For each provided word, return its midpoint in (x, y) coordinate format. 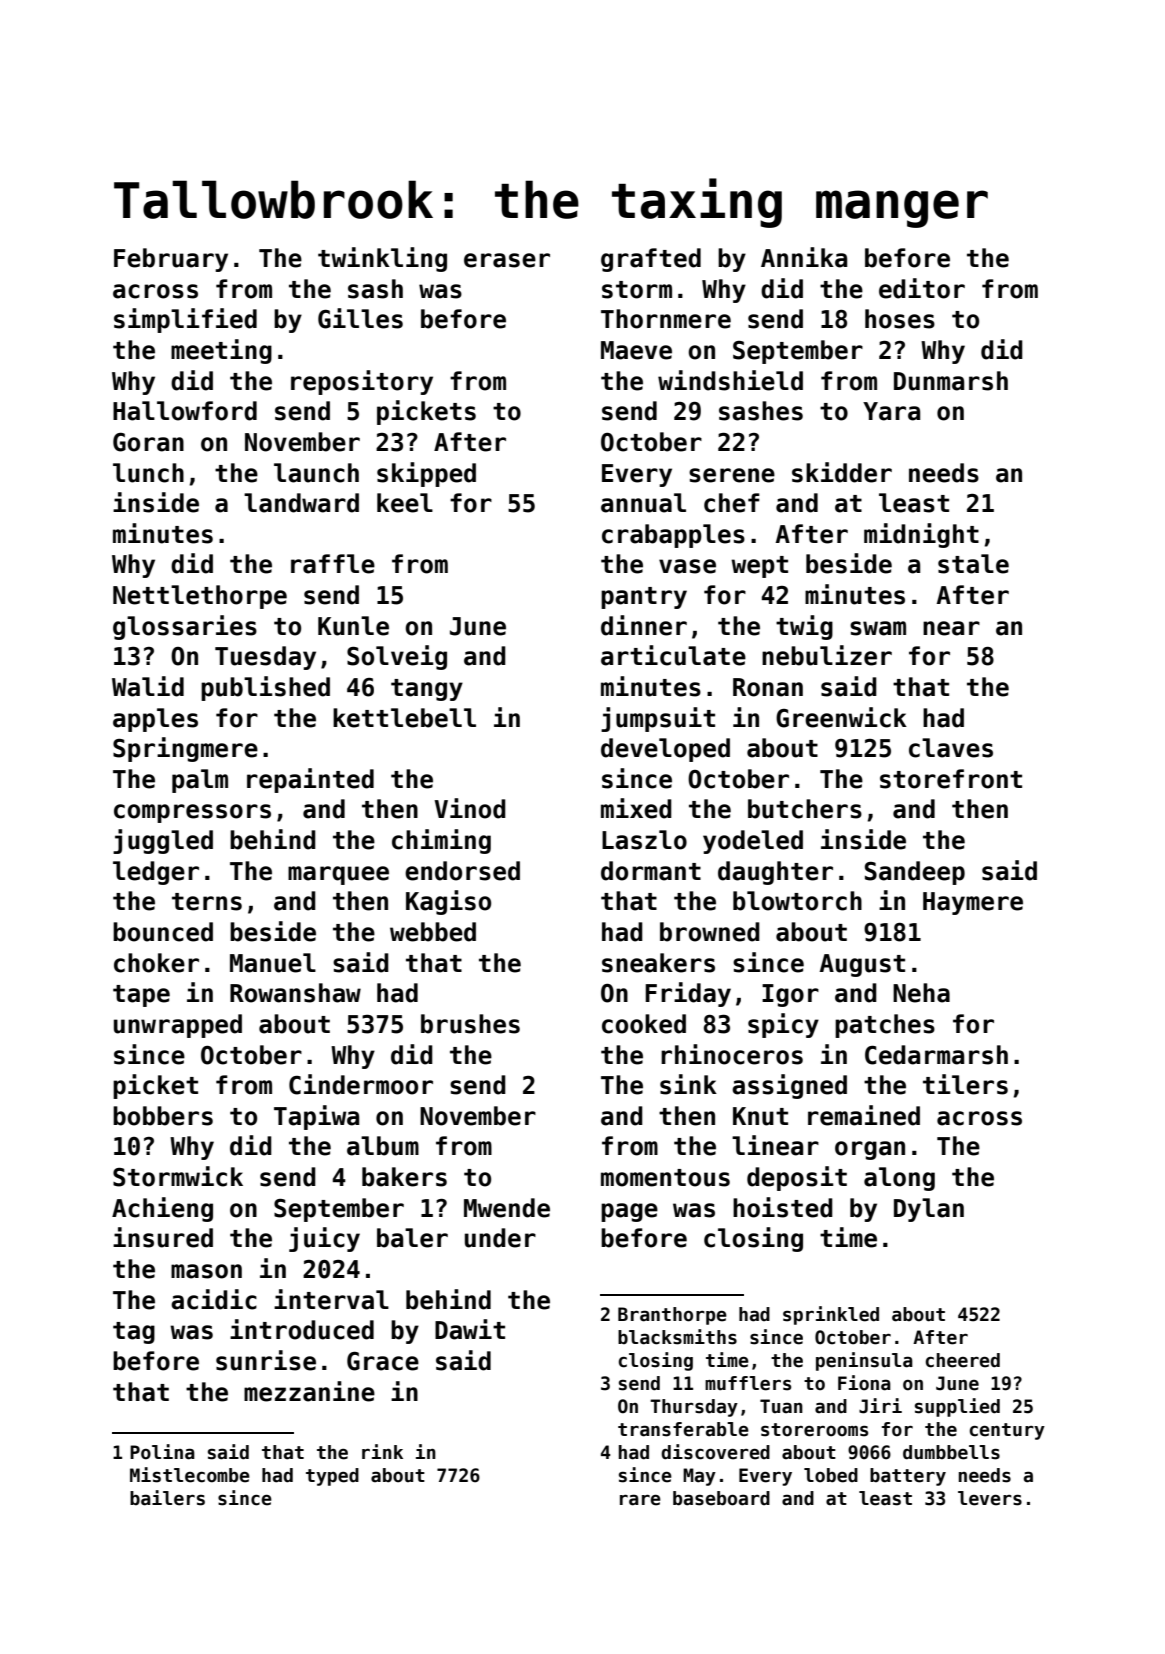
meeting (221, 351)
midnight (921, 535)
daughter (775, 873)
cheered (963, 1360)
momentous (665, 1178)
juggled (163, 841)
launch (316, 473)
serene (732, 475)
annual (643, 503)
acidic (214, 1299)
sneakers (658, 963)
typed (332, 1477)
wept (759, 567)
